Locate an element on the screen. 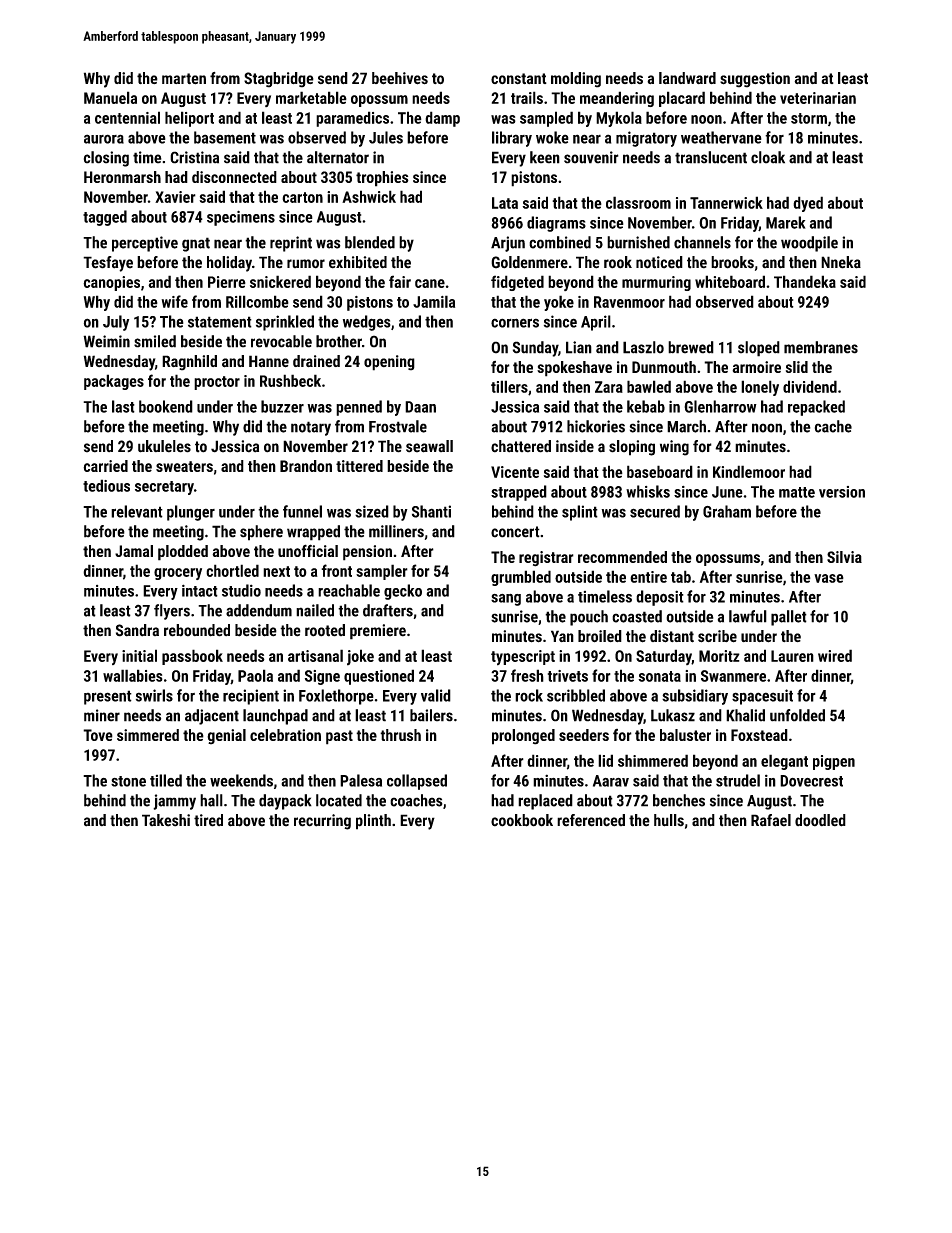 The height and width of the screenshot is (1233, 952). sang is located at coordinates (506, 600).
